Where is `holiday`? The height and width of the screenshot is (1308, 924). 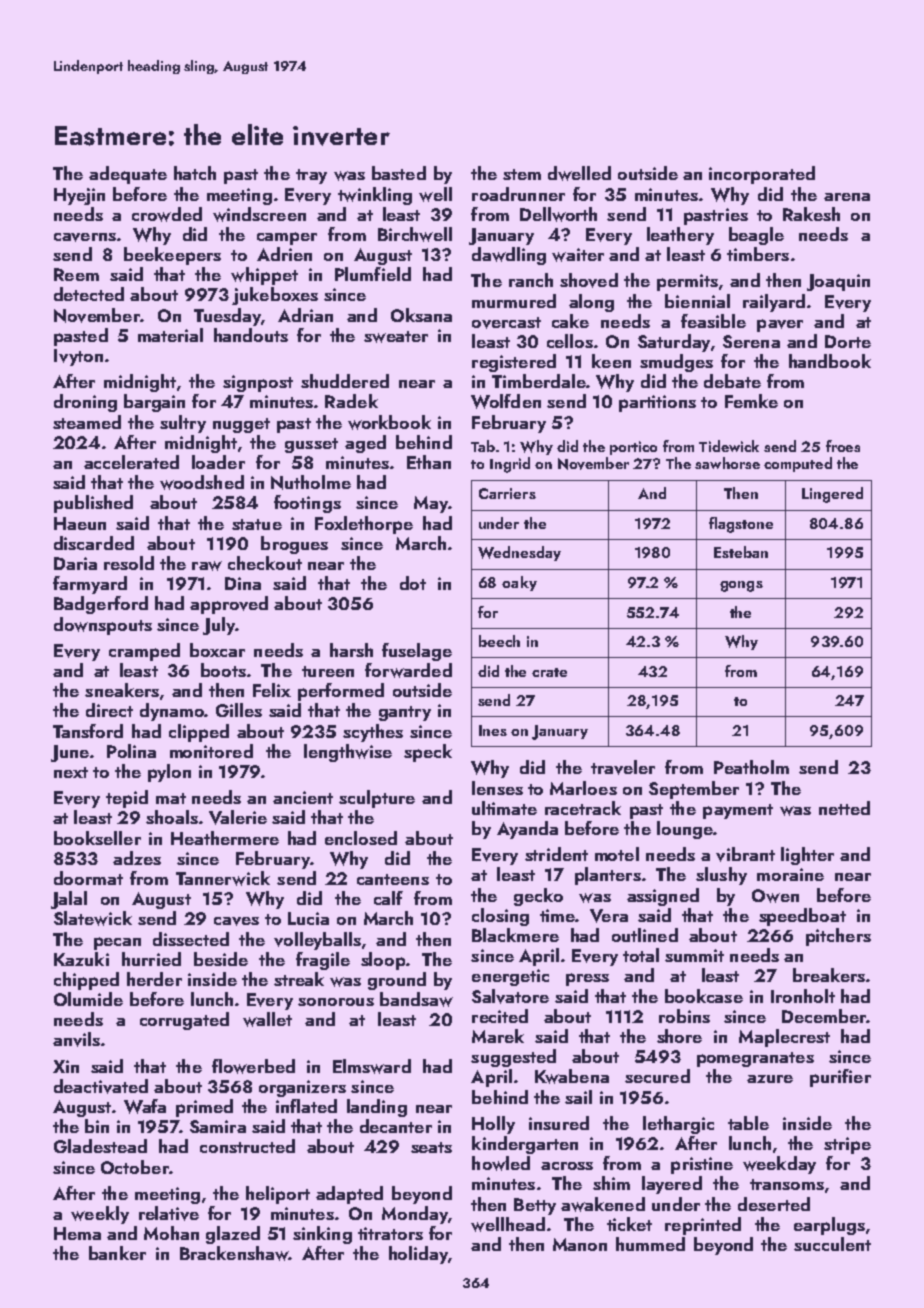
holiday is located at coordinates (418, 1255).
